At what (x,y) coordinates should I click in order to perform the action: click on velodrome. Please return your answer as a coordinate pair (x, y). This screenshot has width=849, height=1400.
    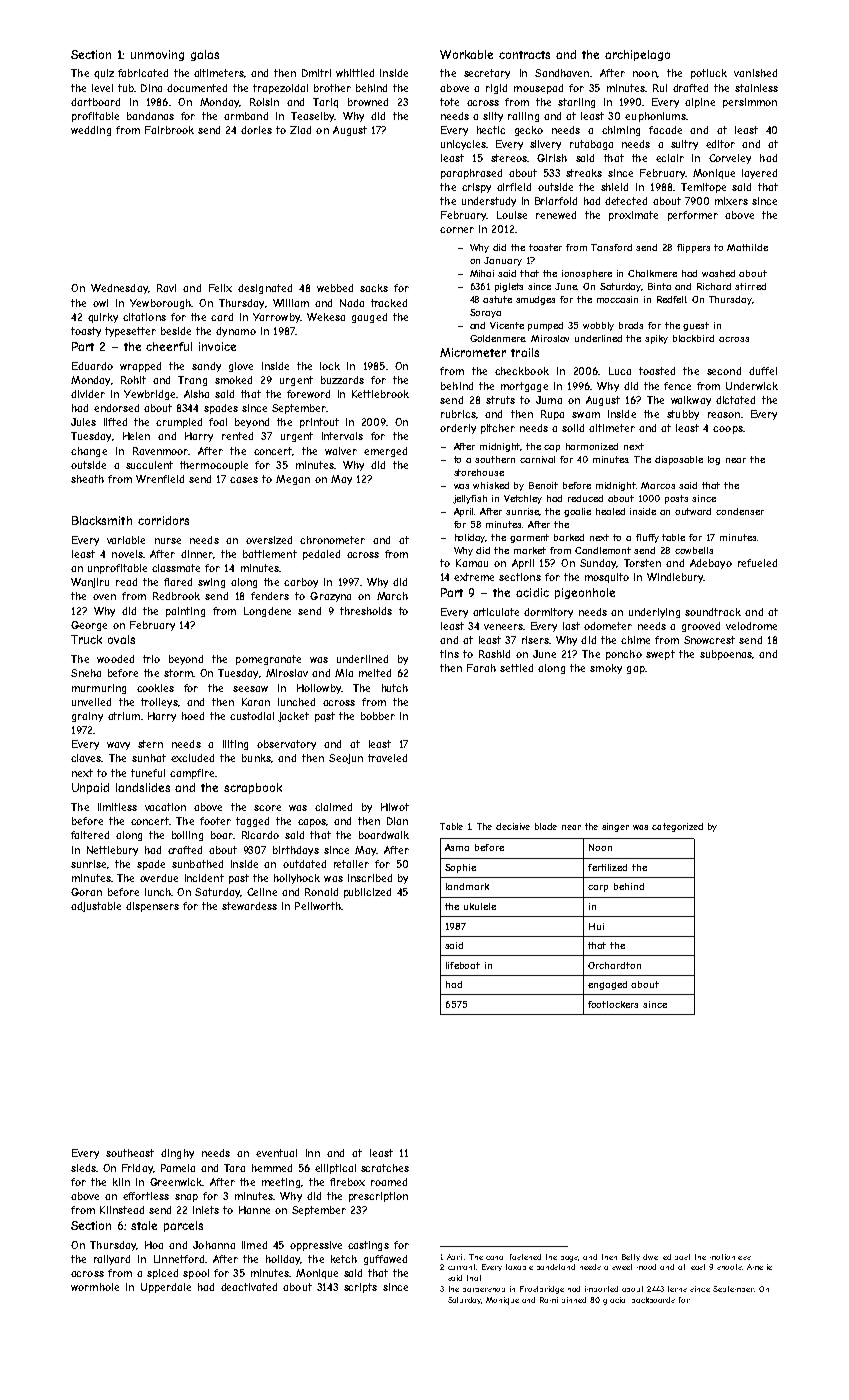
    Looking at the image, I should click on (751, 626).
